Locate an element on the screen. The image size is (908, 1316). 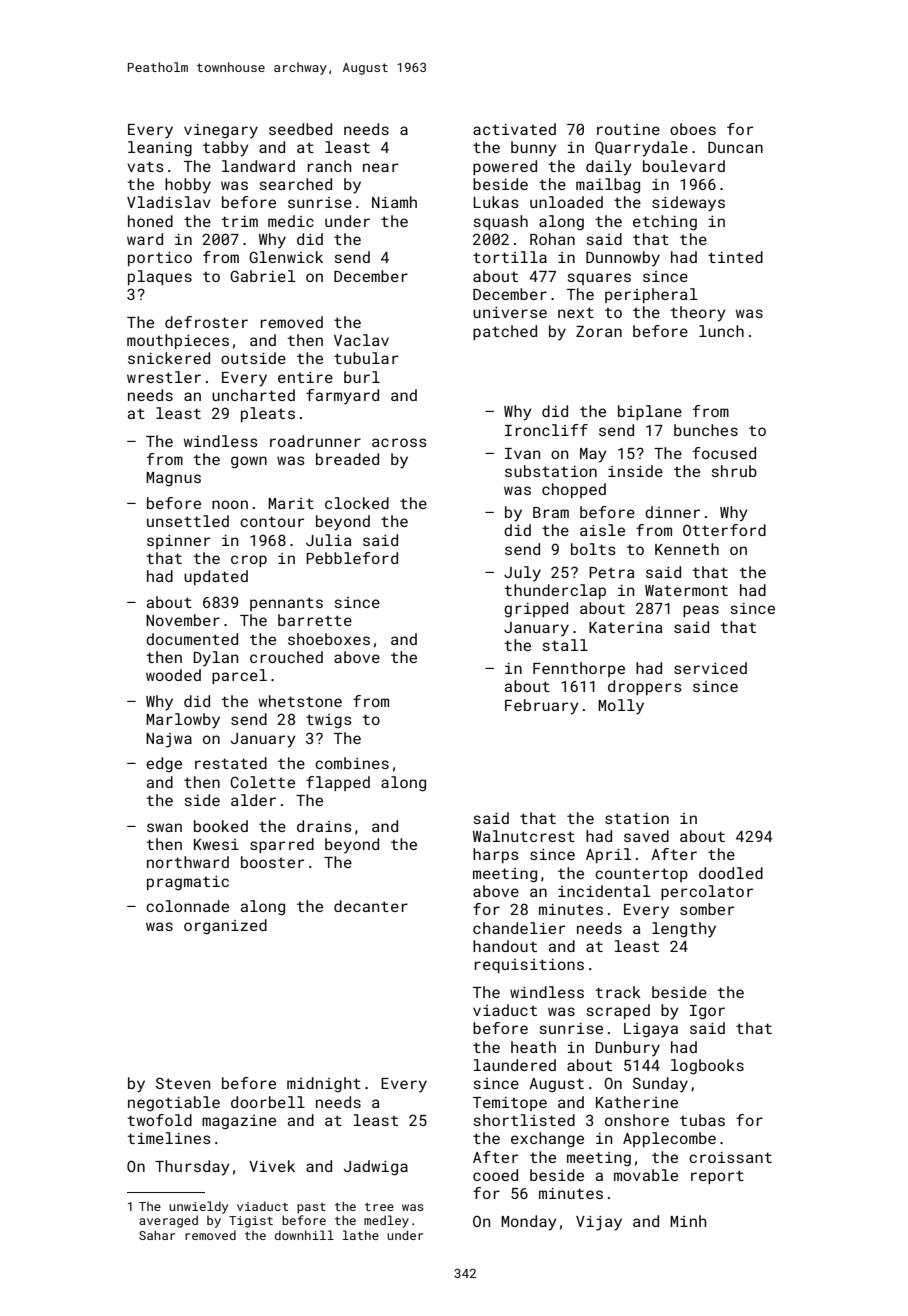
Monday is located at coordinates (529, 1223).
